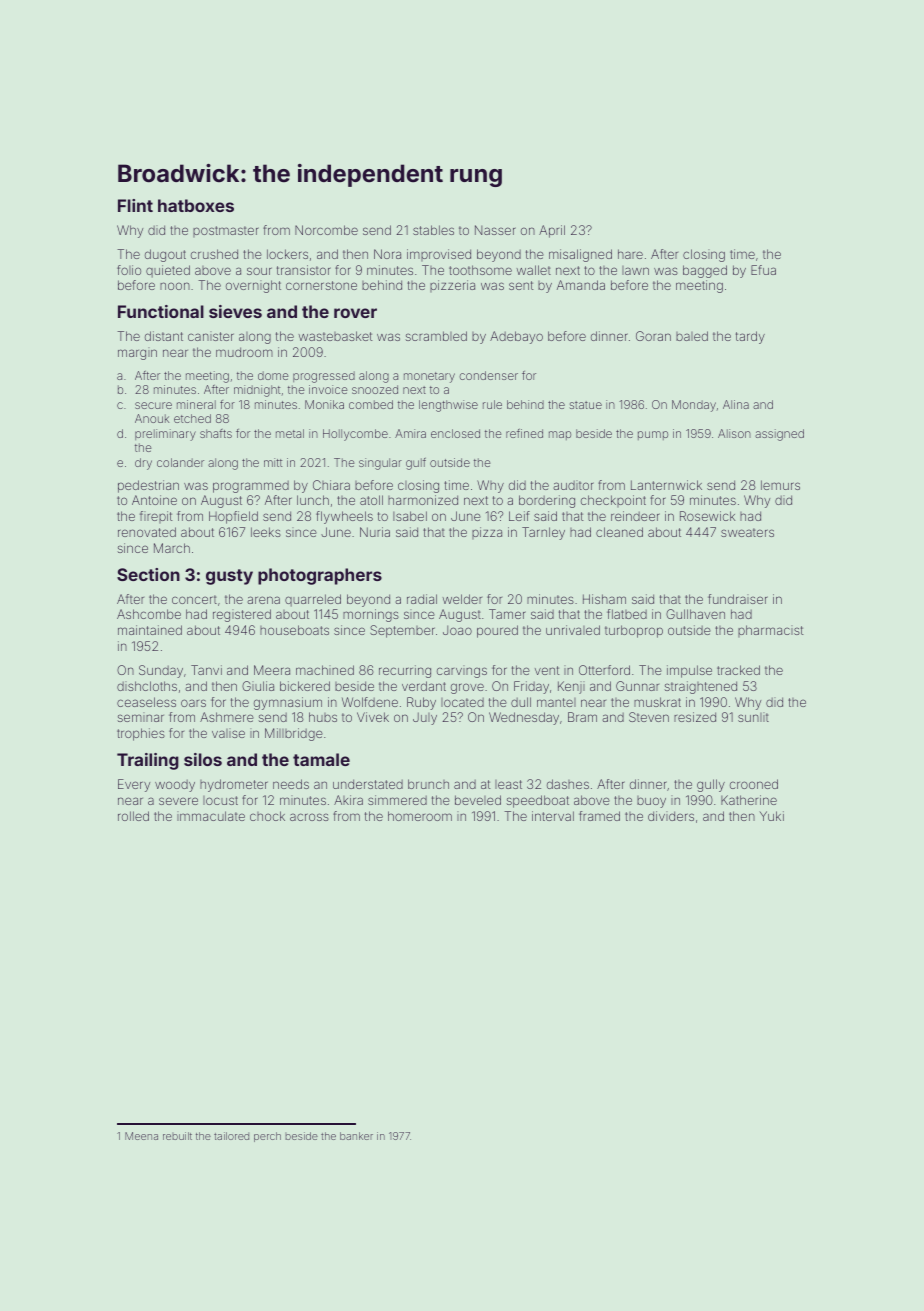  I want to click on crooned, so click(754, 784).
